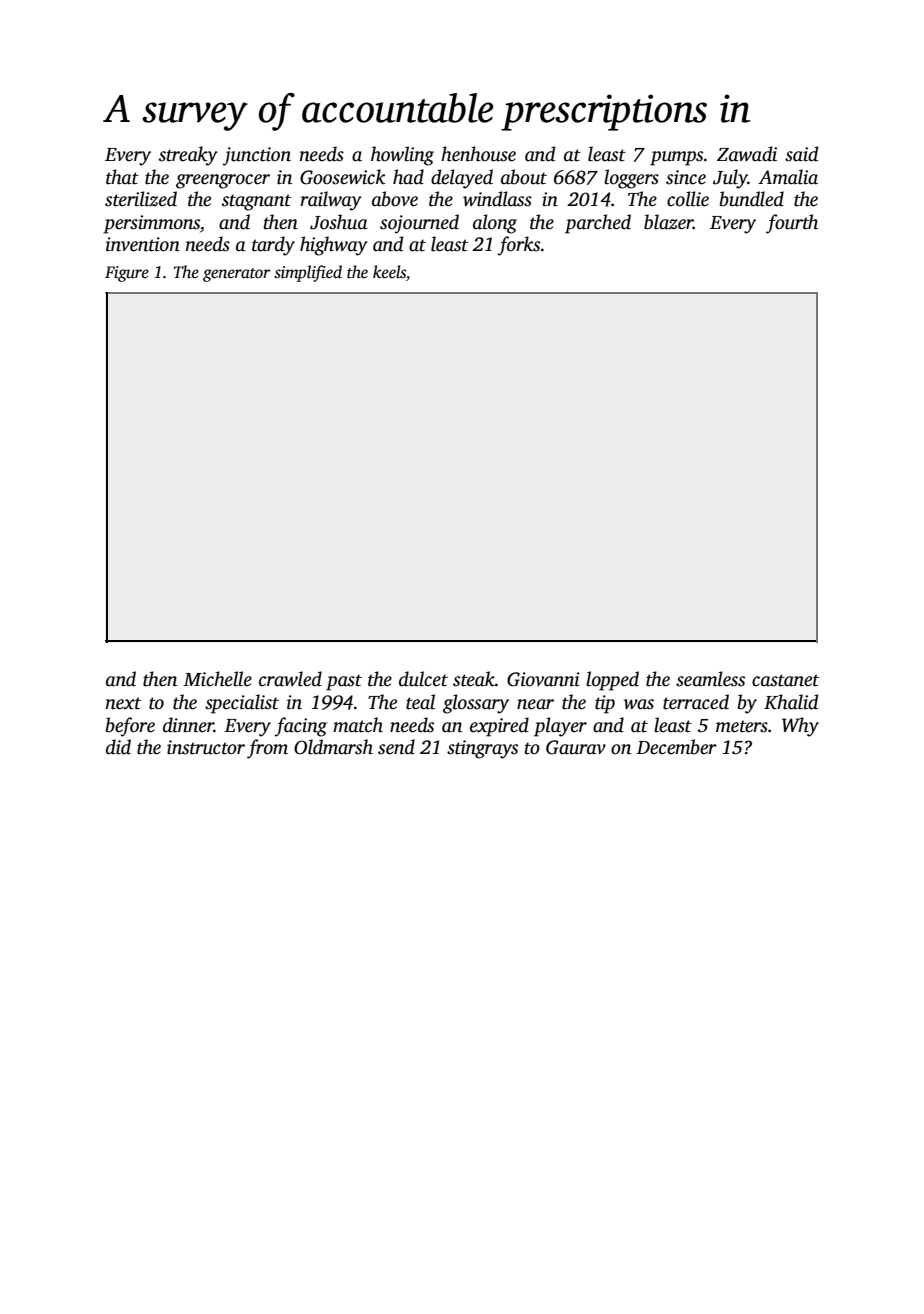  What do you see at coordinates (389, 272) in the screenshot?
I see `keels` at bounding box center [389, 272].
